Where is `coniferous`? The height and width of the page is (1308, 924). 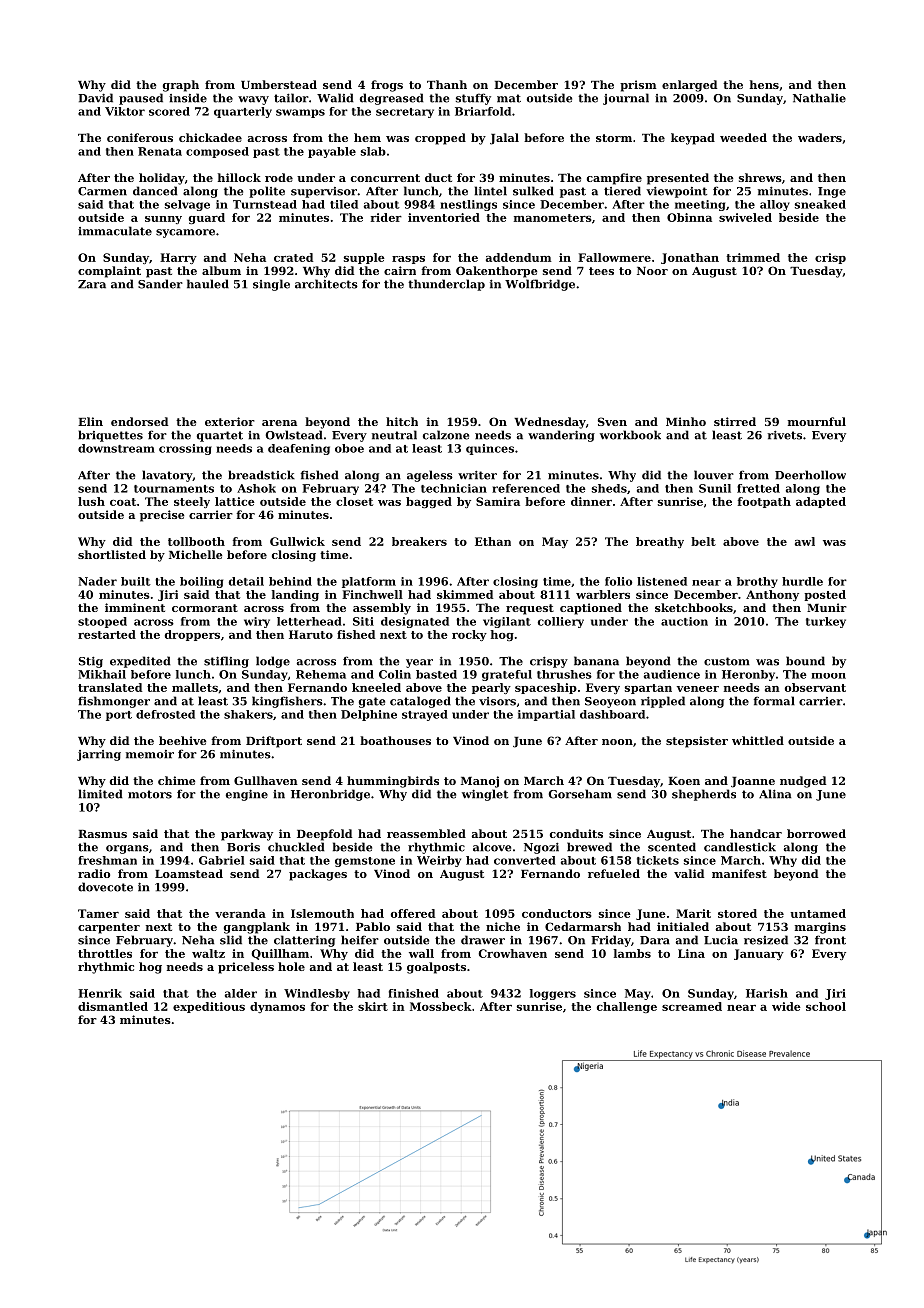
coniferous is located at coordinates (140, 137).
